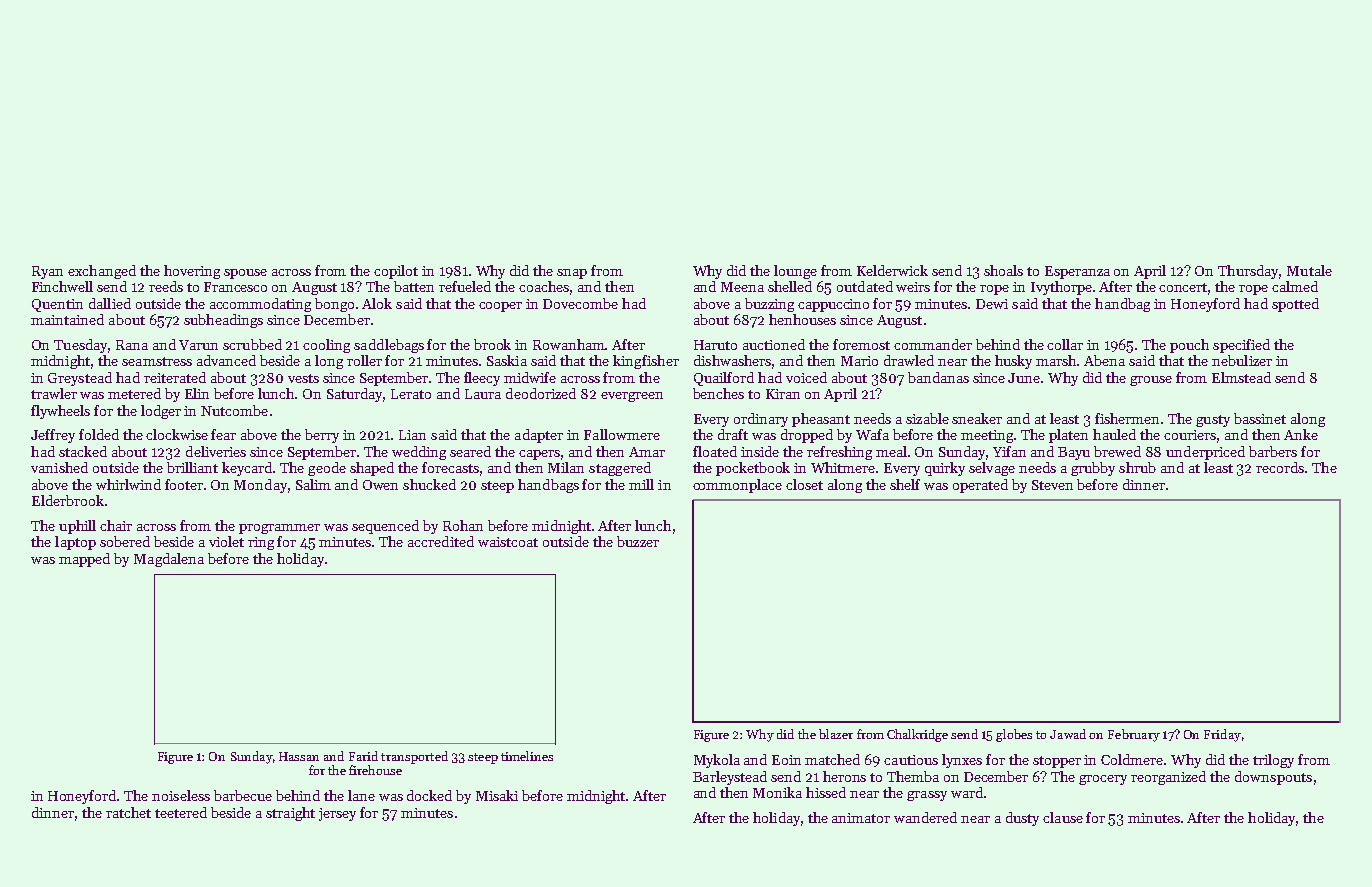 Image resolution: width=1372 pixels, height=887 pixels. What do you see at coordinates (646, 362) in the screenshot?
I see `kingfisher` at bounding box center [646, 362].
